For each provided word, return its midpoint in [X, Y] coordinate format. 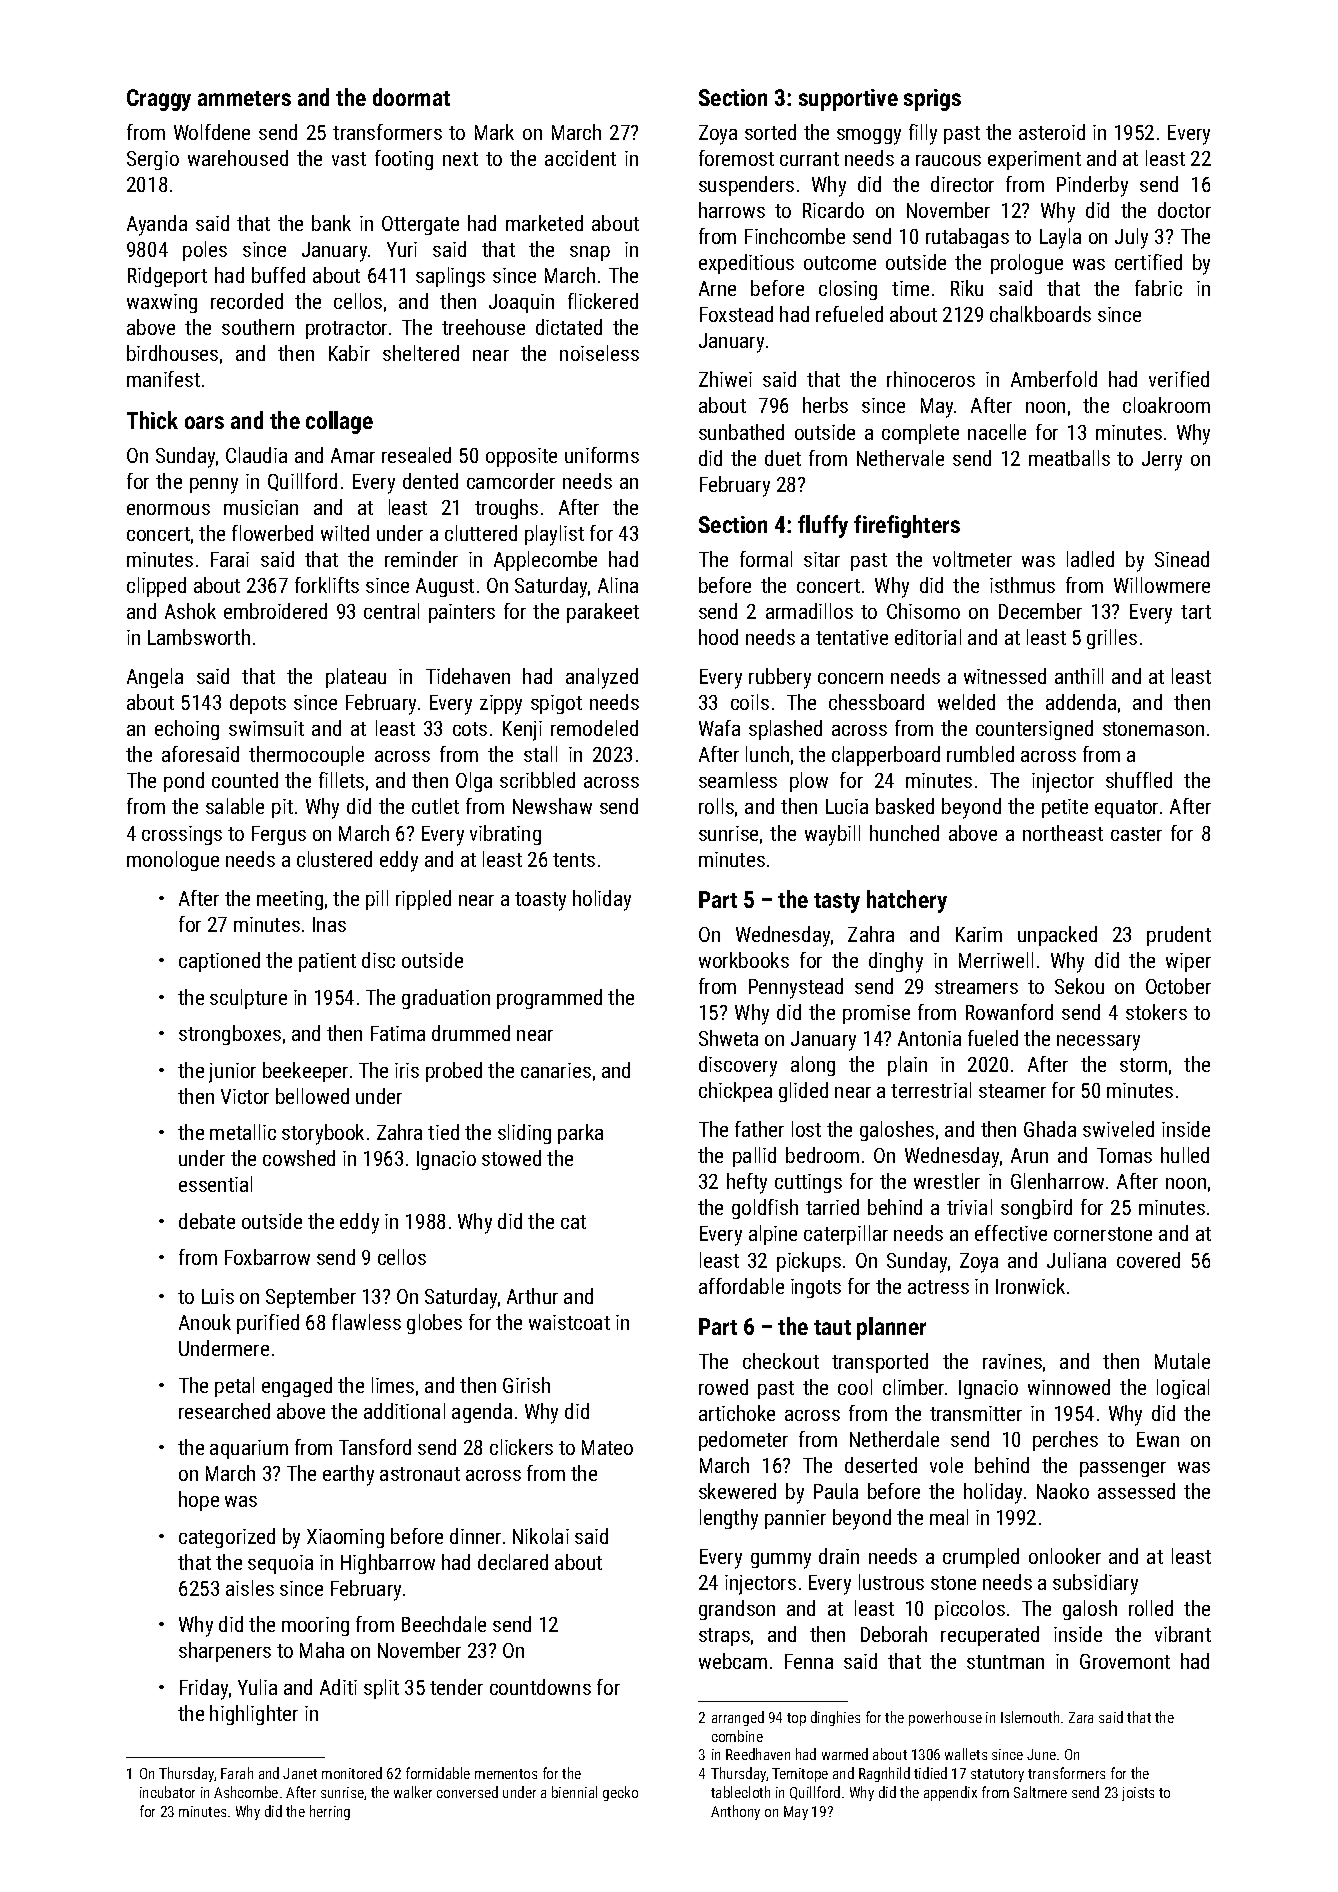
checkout [781, 1361]
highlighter [254, 1715]
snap [590, 253]
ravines [1012, 1361]
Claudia [256, 455]
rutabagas [967, 238]
